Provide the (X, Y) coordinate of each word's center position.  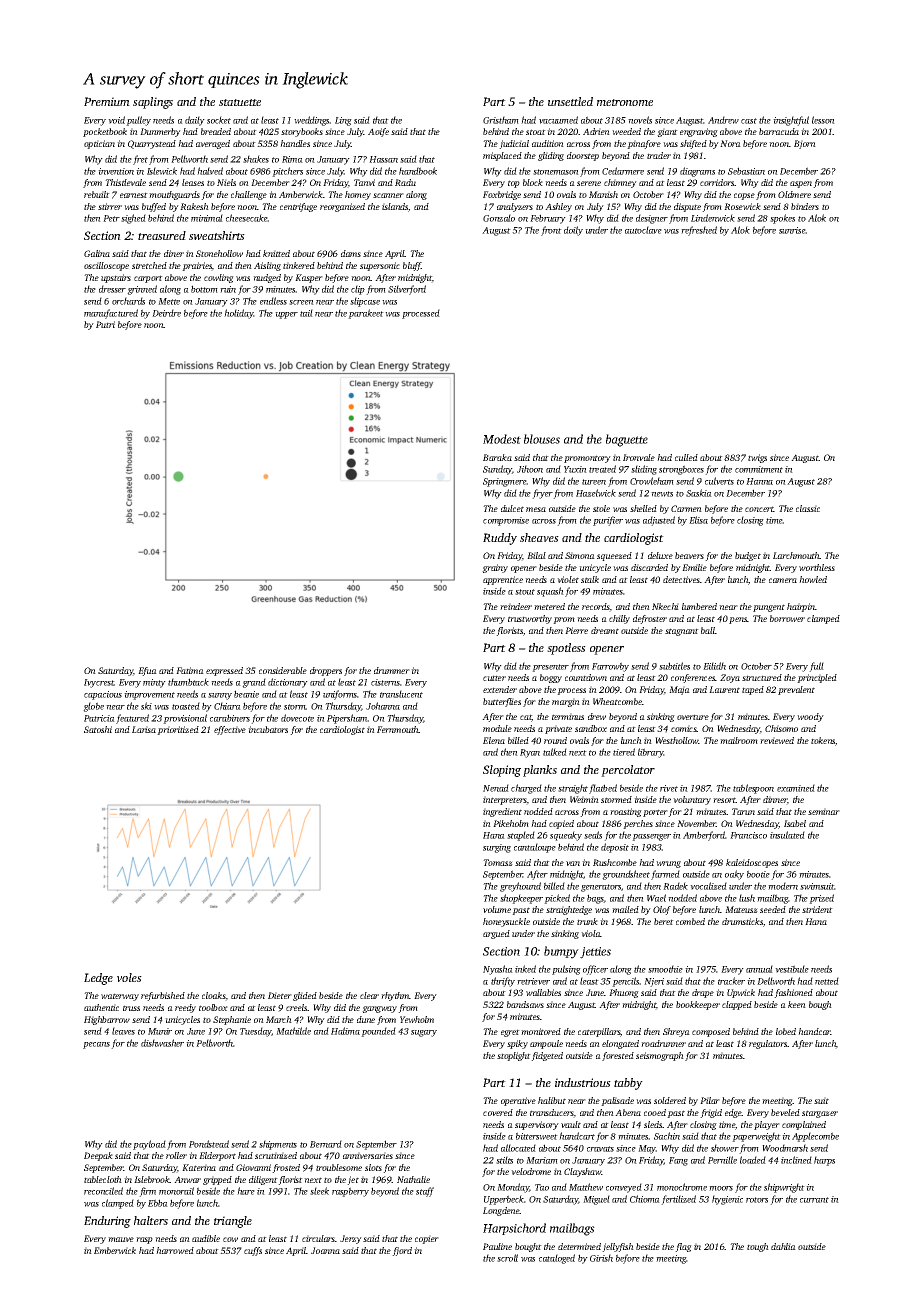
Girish (601, 1258)
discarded (649, 567)
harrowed (175, 1250)
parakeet (366, 314)
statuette (240, 102)
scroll (507, 1258)
